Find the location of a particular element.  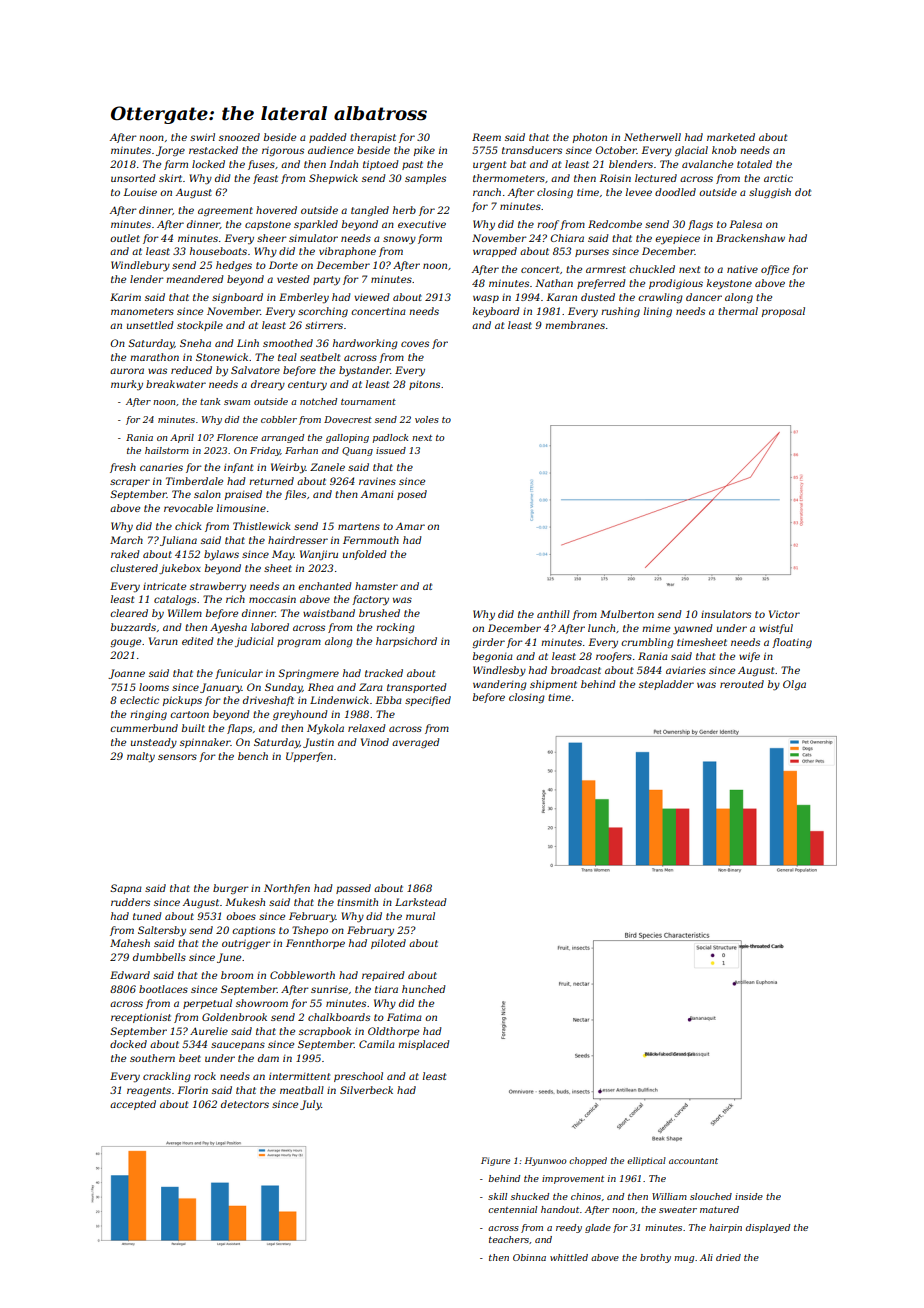

teal is located at coordinates (287, 357).
